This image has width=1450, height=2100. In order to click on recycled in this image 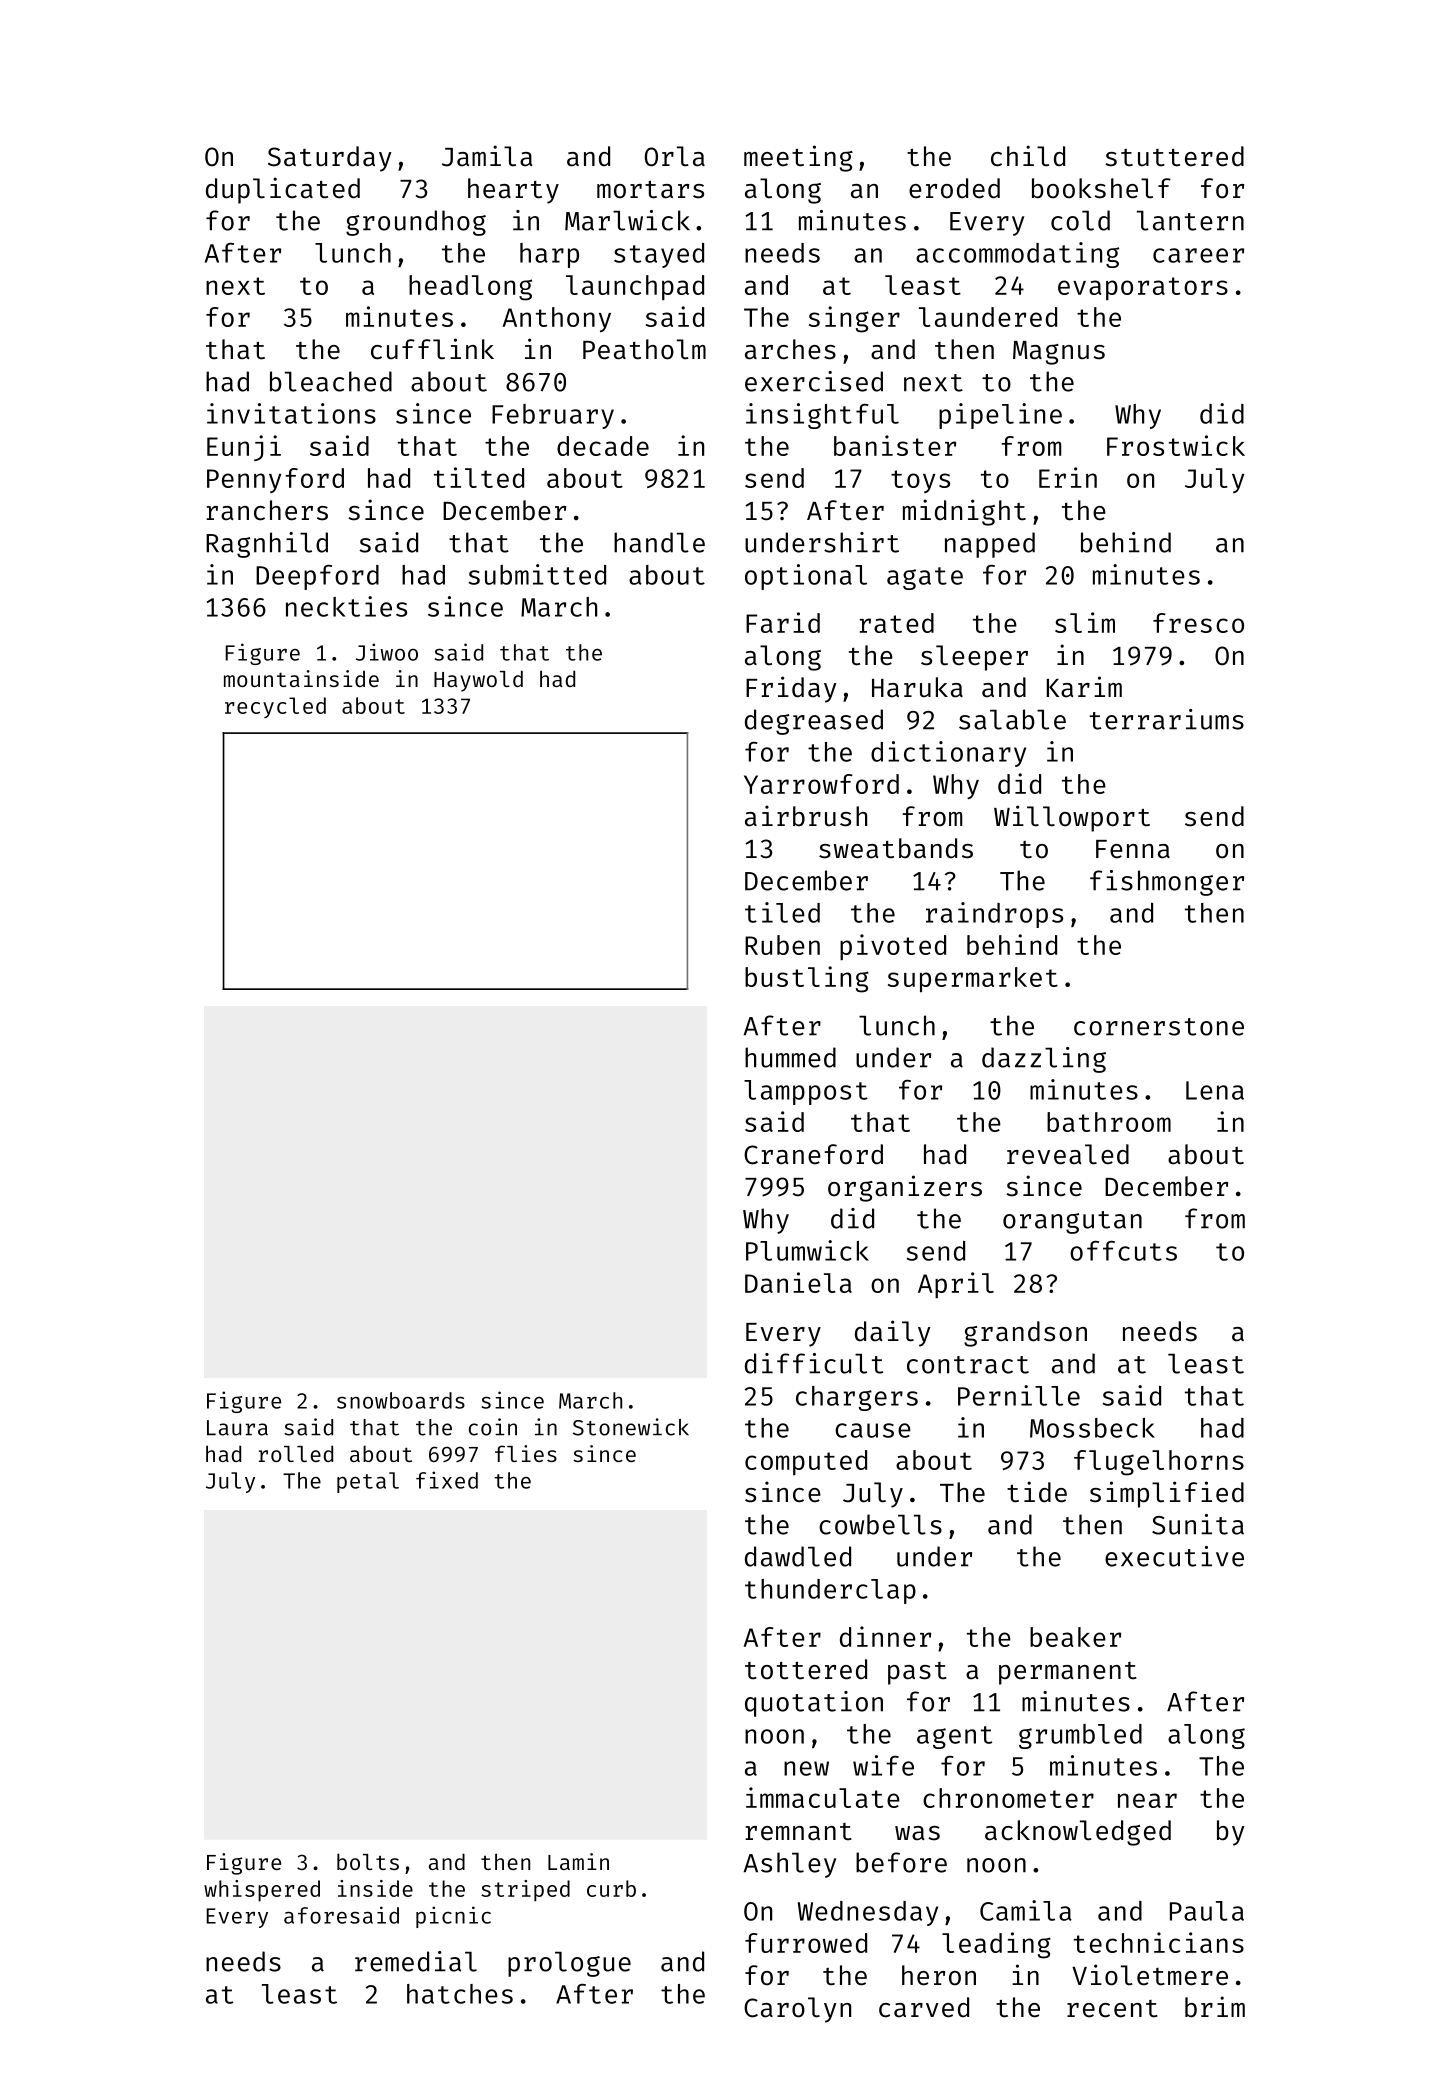, I will do `click(275, 707)`.
